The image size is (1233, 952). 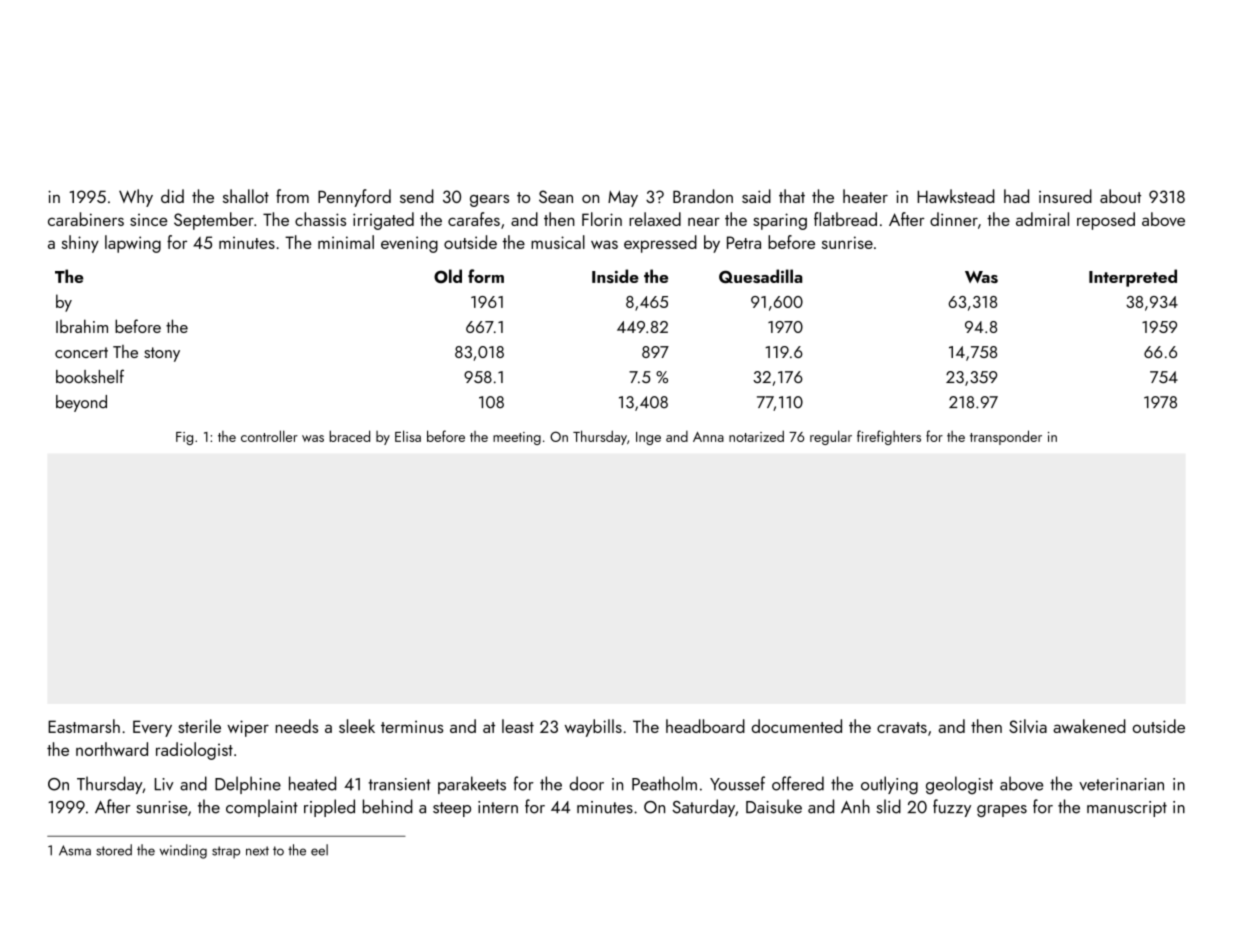 What do you see at coordinates (114, 850) in the screenshot?
I see `stored` at bounding box center [114, 850].
